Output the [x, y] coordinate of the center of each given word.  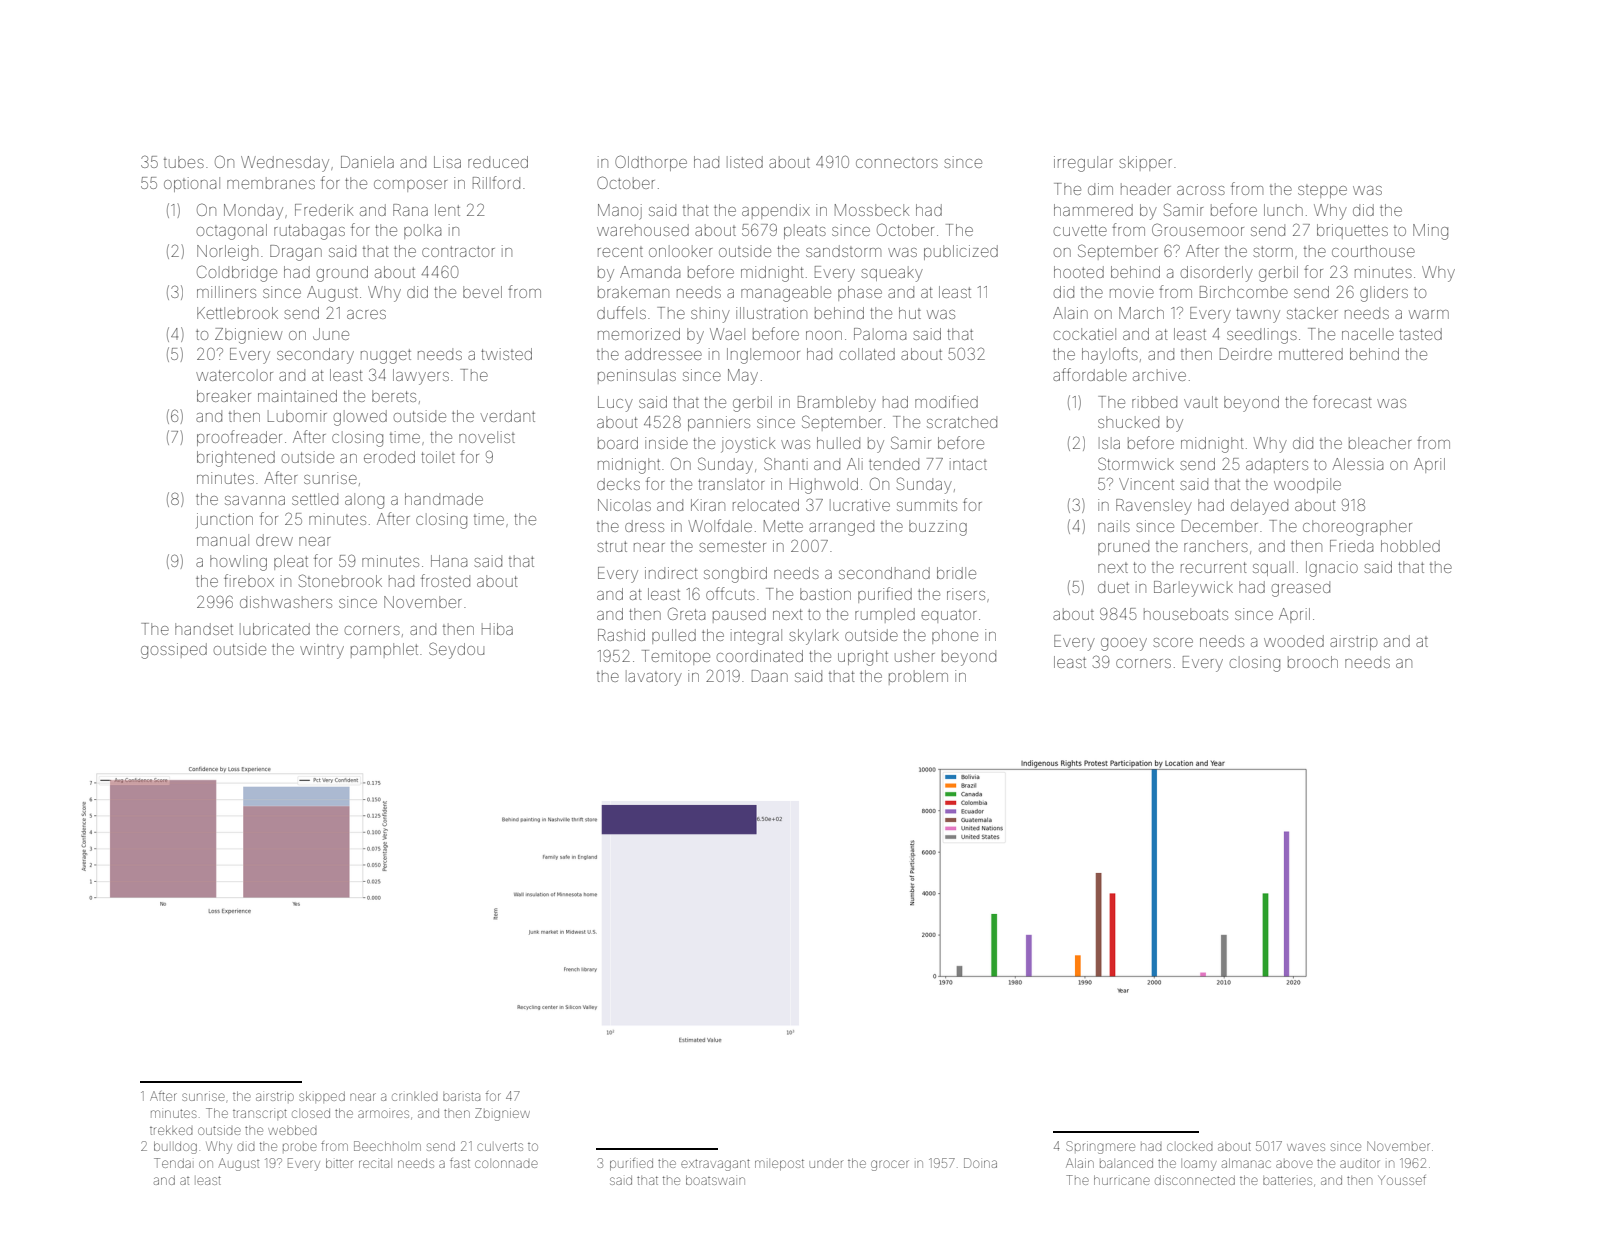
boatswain [715, 1180]
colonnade [506, 1164]
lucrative [860, 505]
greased [1301, 589]
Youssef [1402, 1180]
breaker [224, 396]
